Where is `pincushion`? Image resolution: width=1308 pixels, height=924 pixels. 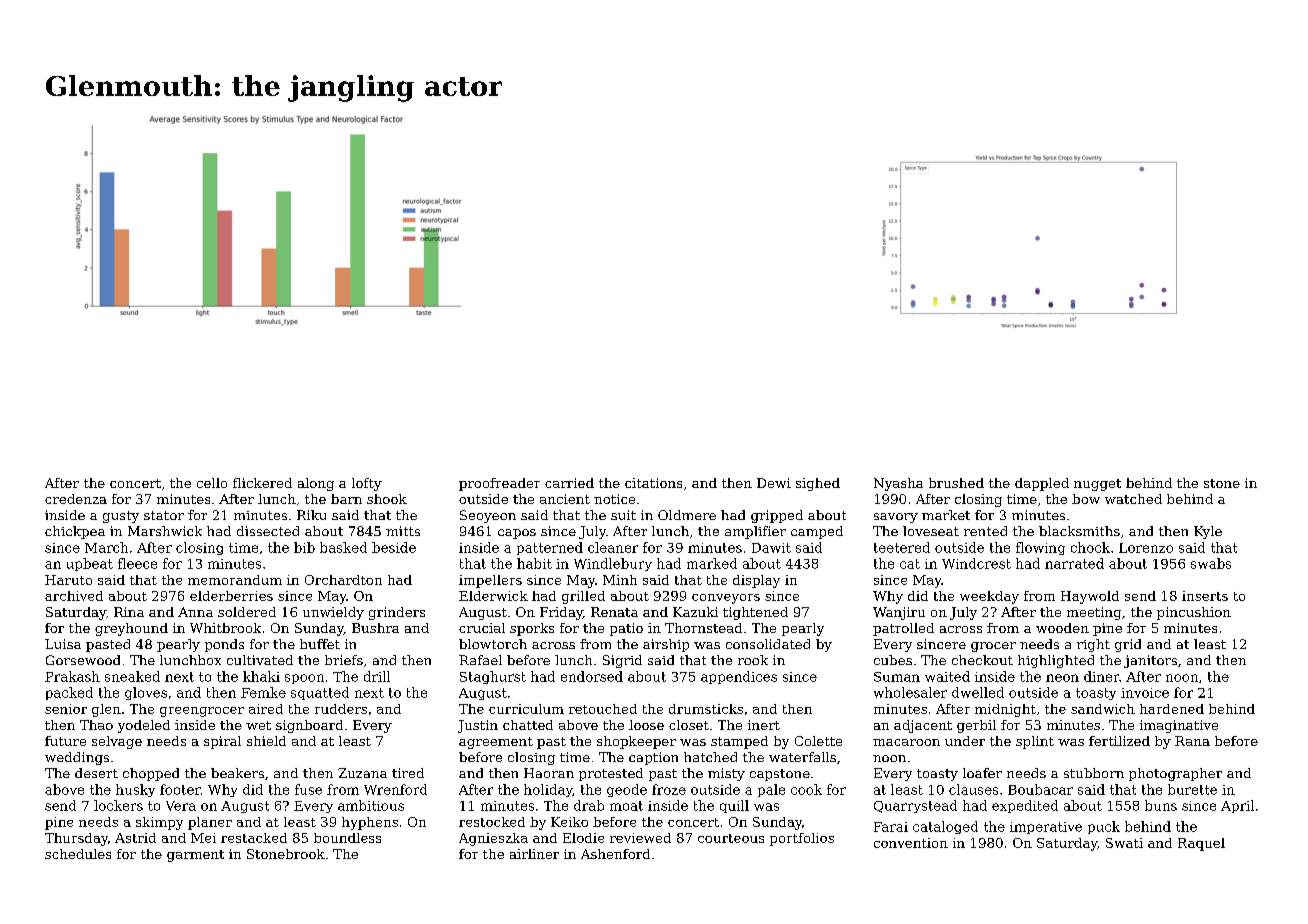
pincushion is located at coordinates (1194, 613).
